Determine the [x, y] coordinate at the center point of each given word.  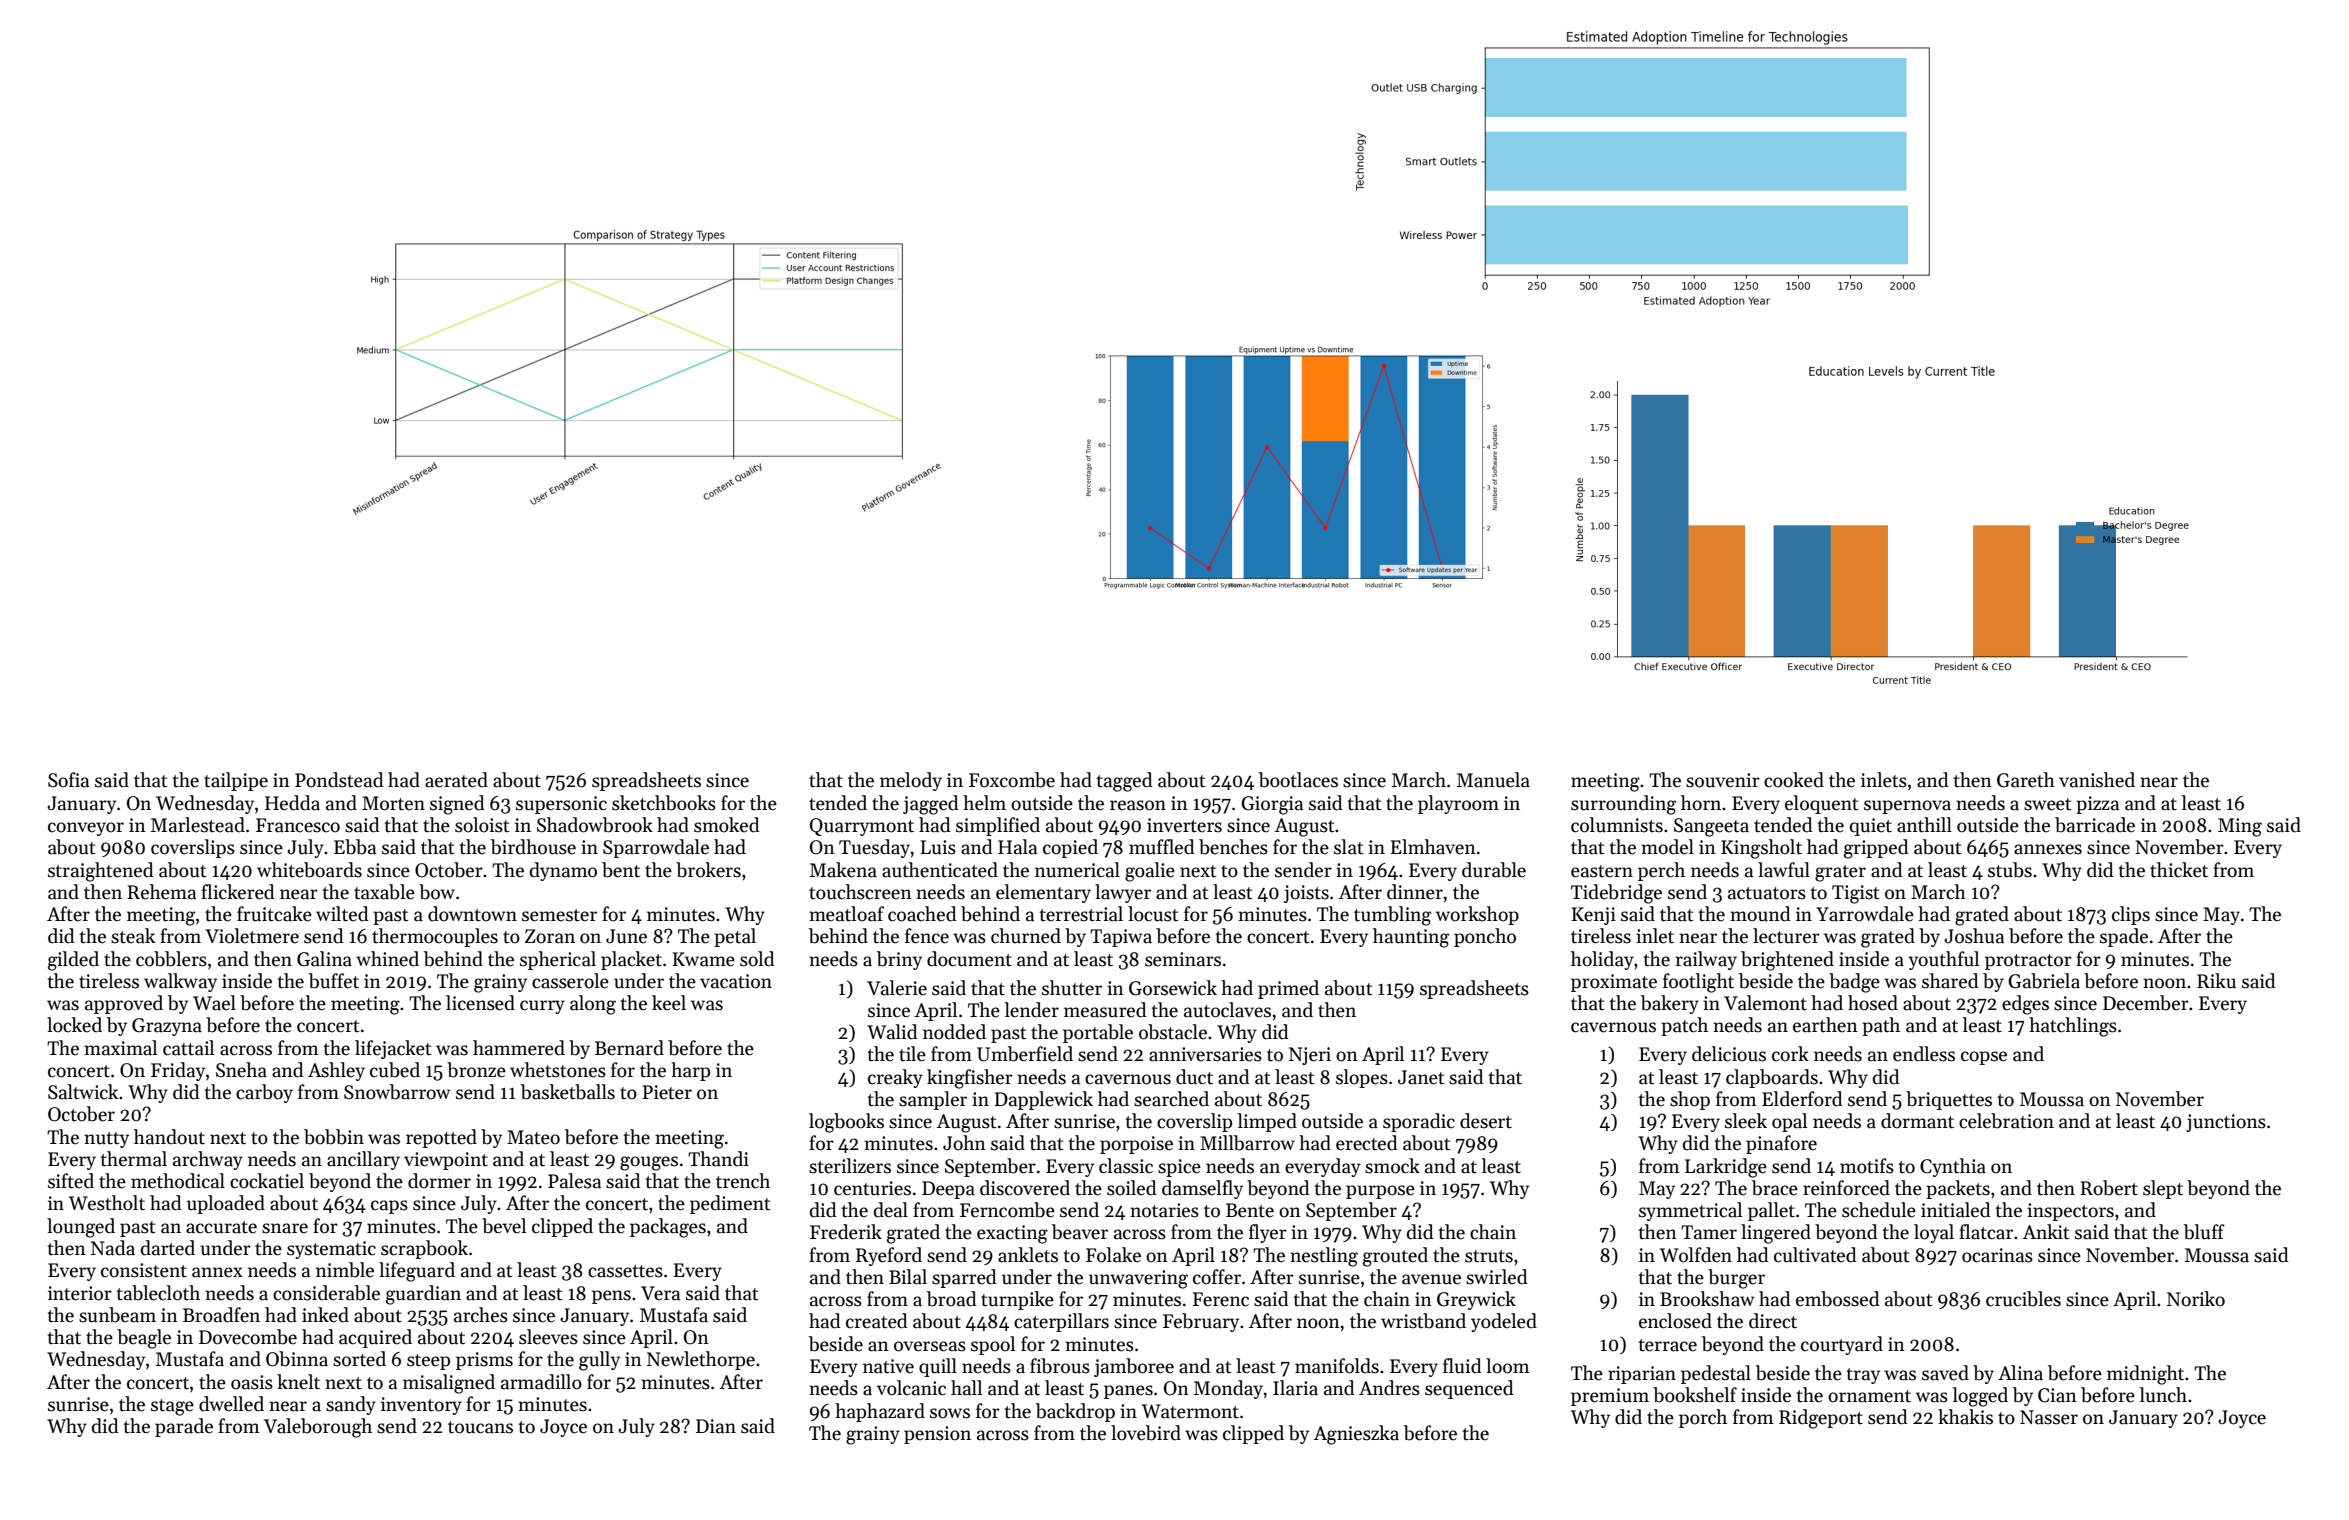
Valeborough [318, 1428]
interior [80, 1293]
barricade [2095, 825]
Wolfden [1696, 1255]
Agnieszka [1356, 1435]
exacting [1012, 1234]
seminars [1183, 959]
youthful [1943, 960]
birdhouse [533, 847]
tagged [1125, 782]
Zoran [550, 936]
